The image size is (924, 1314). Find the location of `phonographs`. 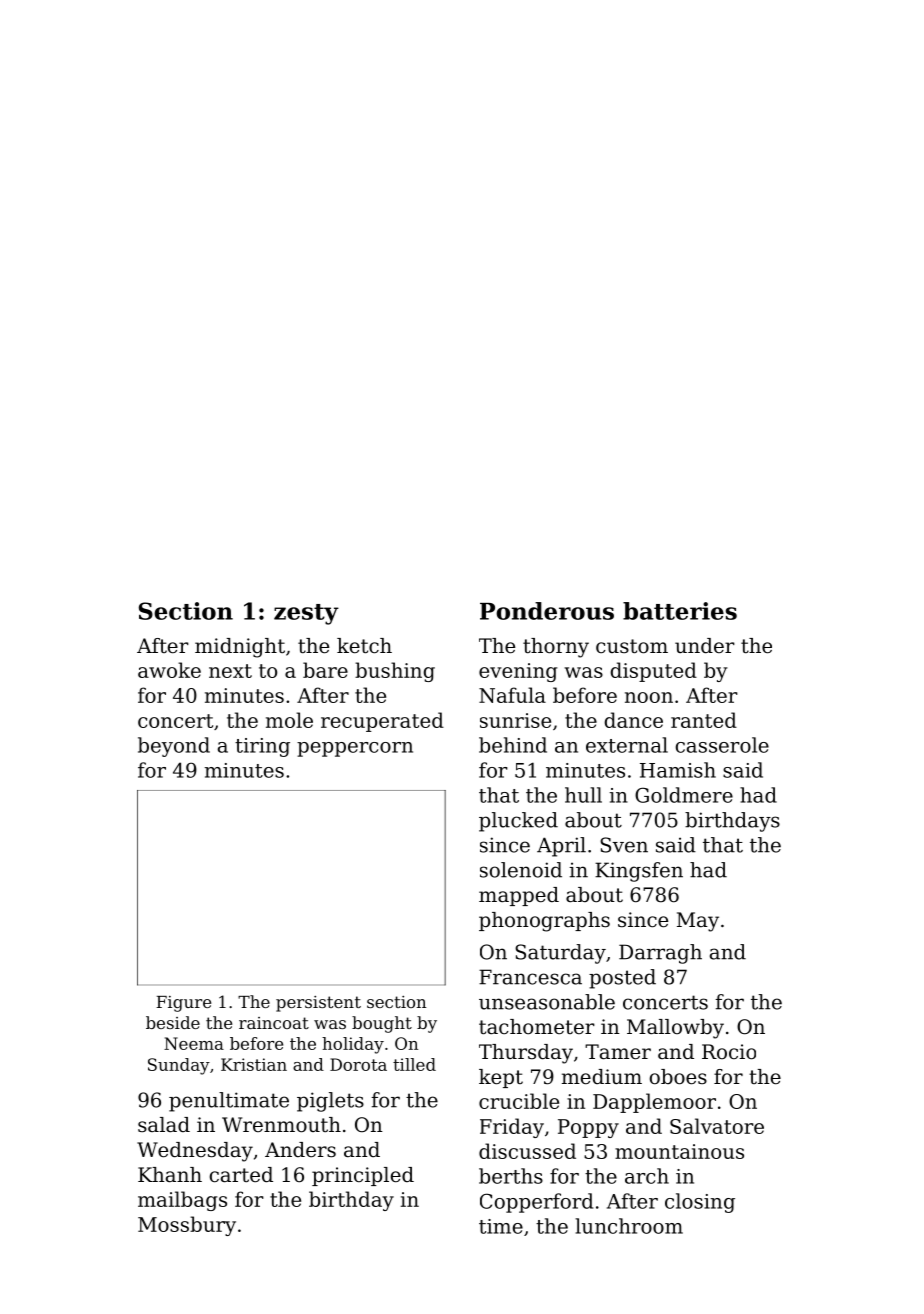

phonographs is located at coordinates (544, 922).
